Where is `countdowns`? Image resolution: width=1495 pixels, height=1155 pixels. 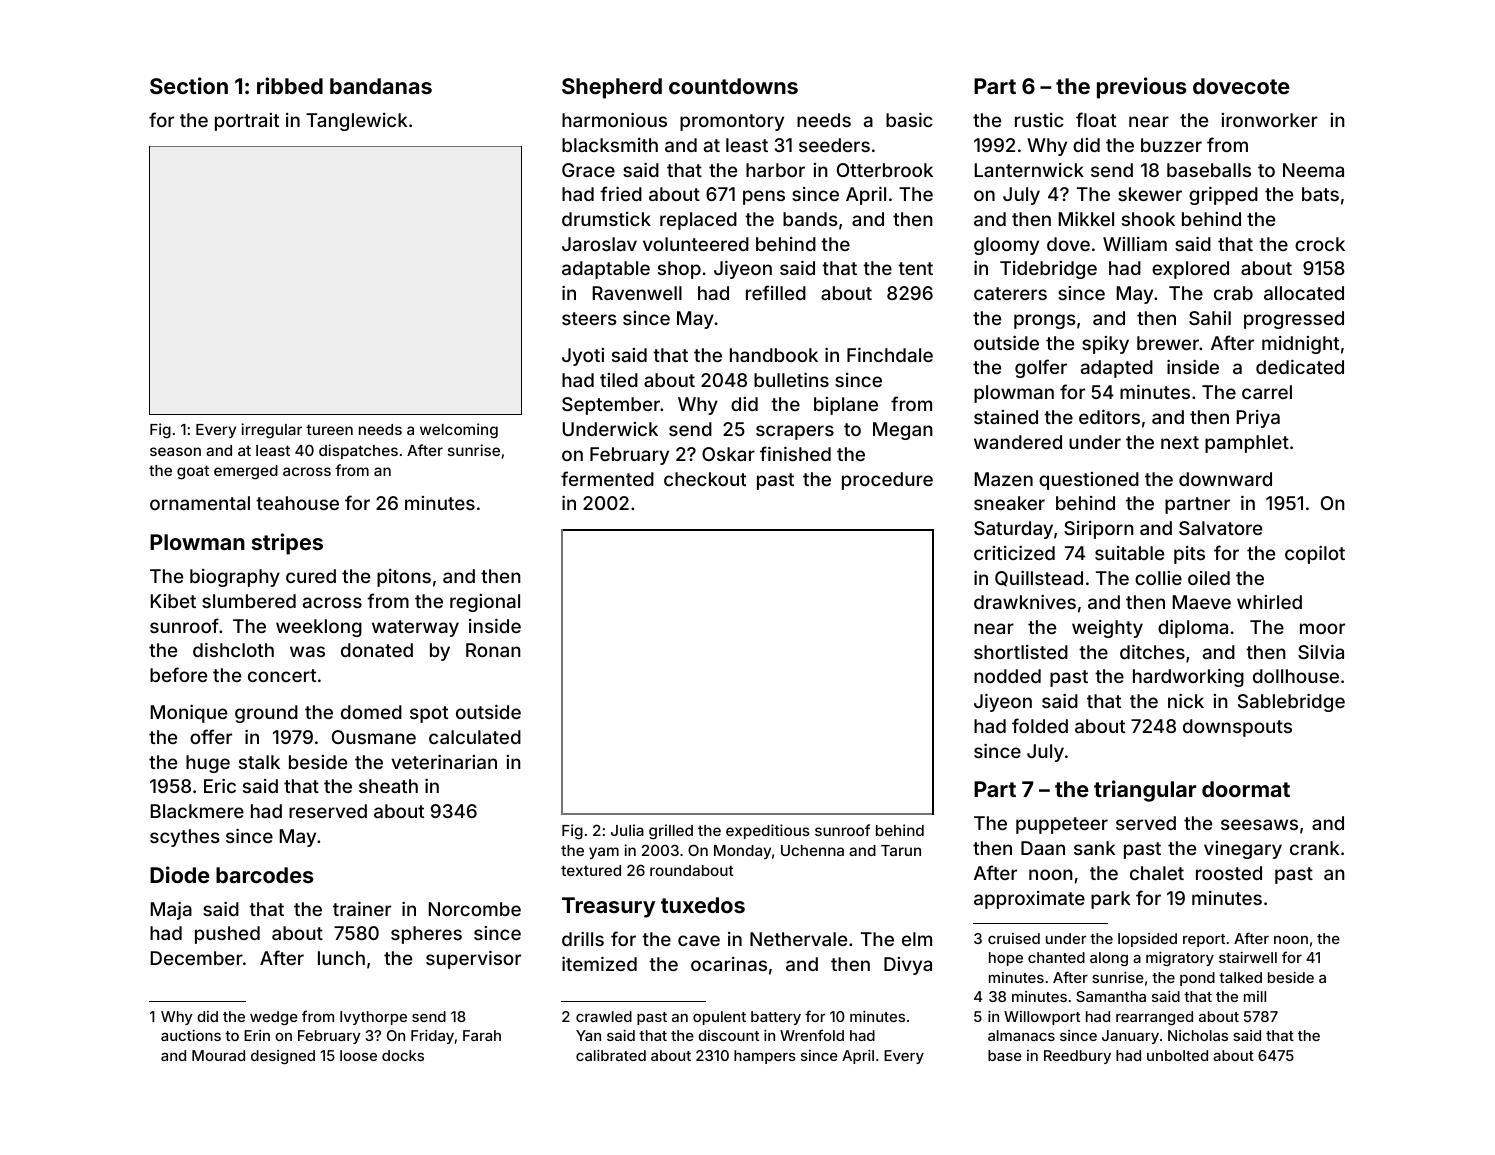 countdowns is located at coordinates (733, 86).
